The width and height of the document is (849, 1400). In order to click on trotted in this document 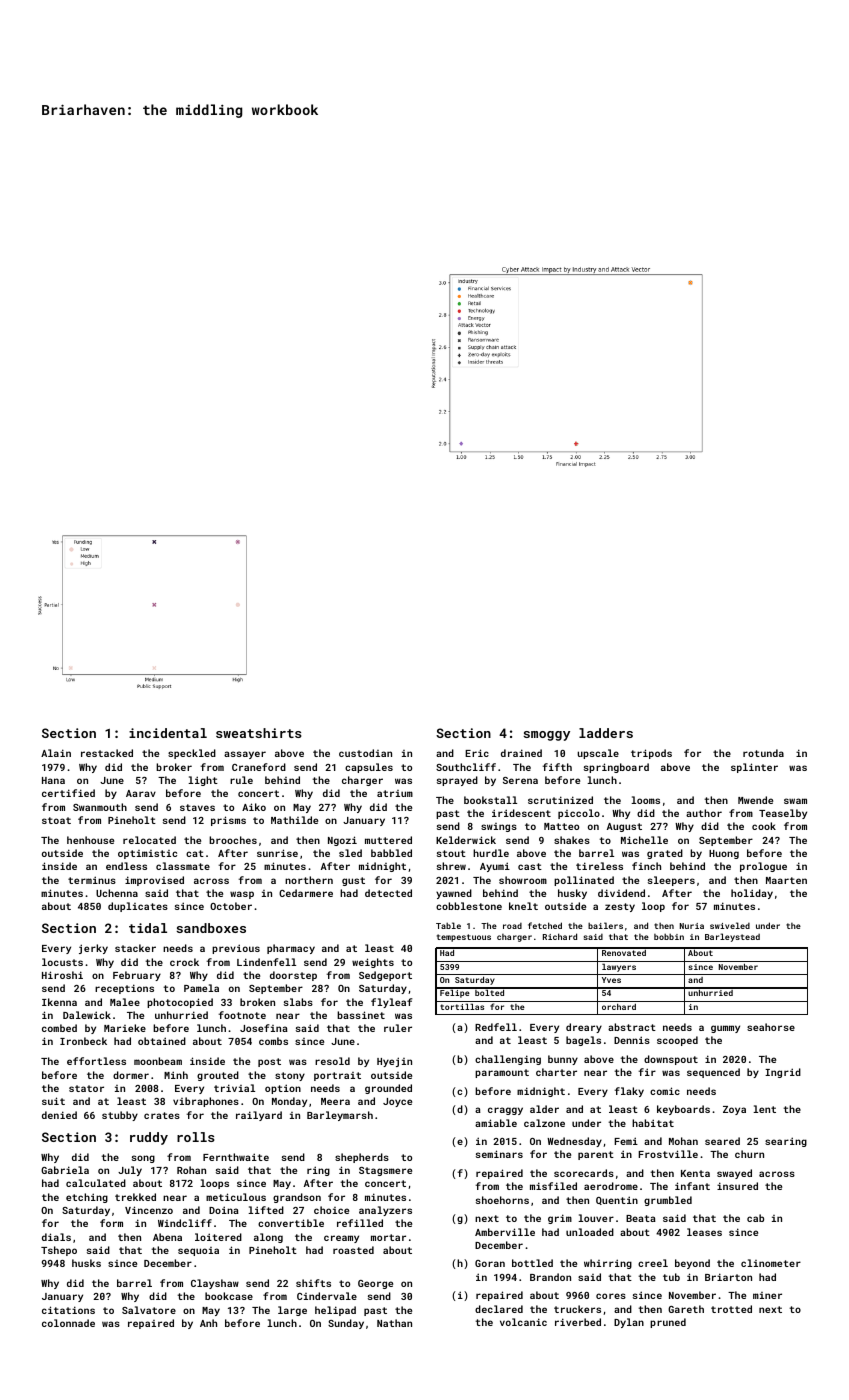, I will do `click(731, 1309)`.
